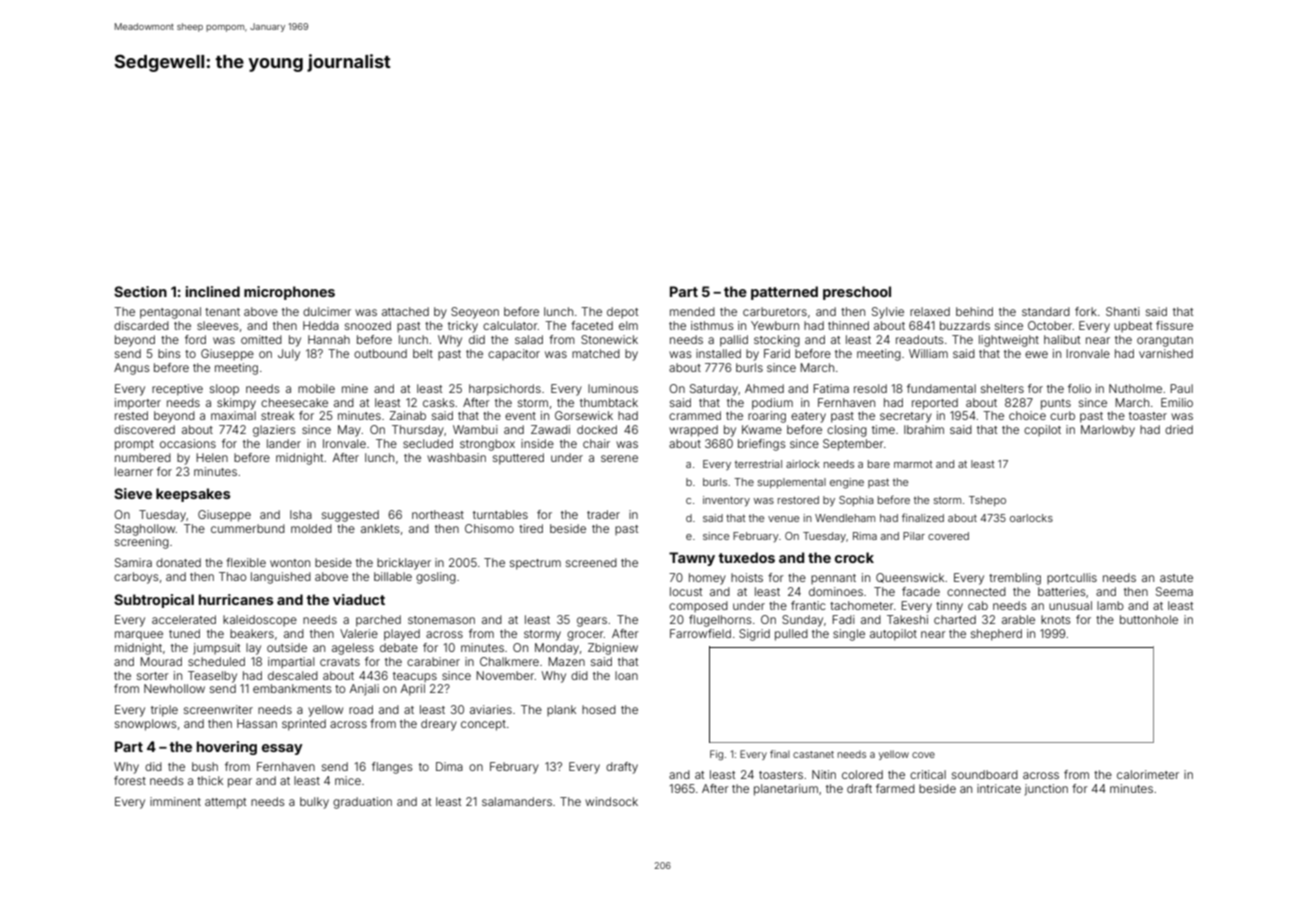  I want to click on calorimeter, so click(1148, 774).
